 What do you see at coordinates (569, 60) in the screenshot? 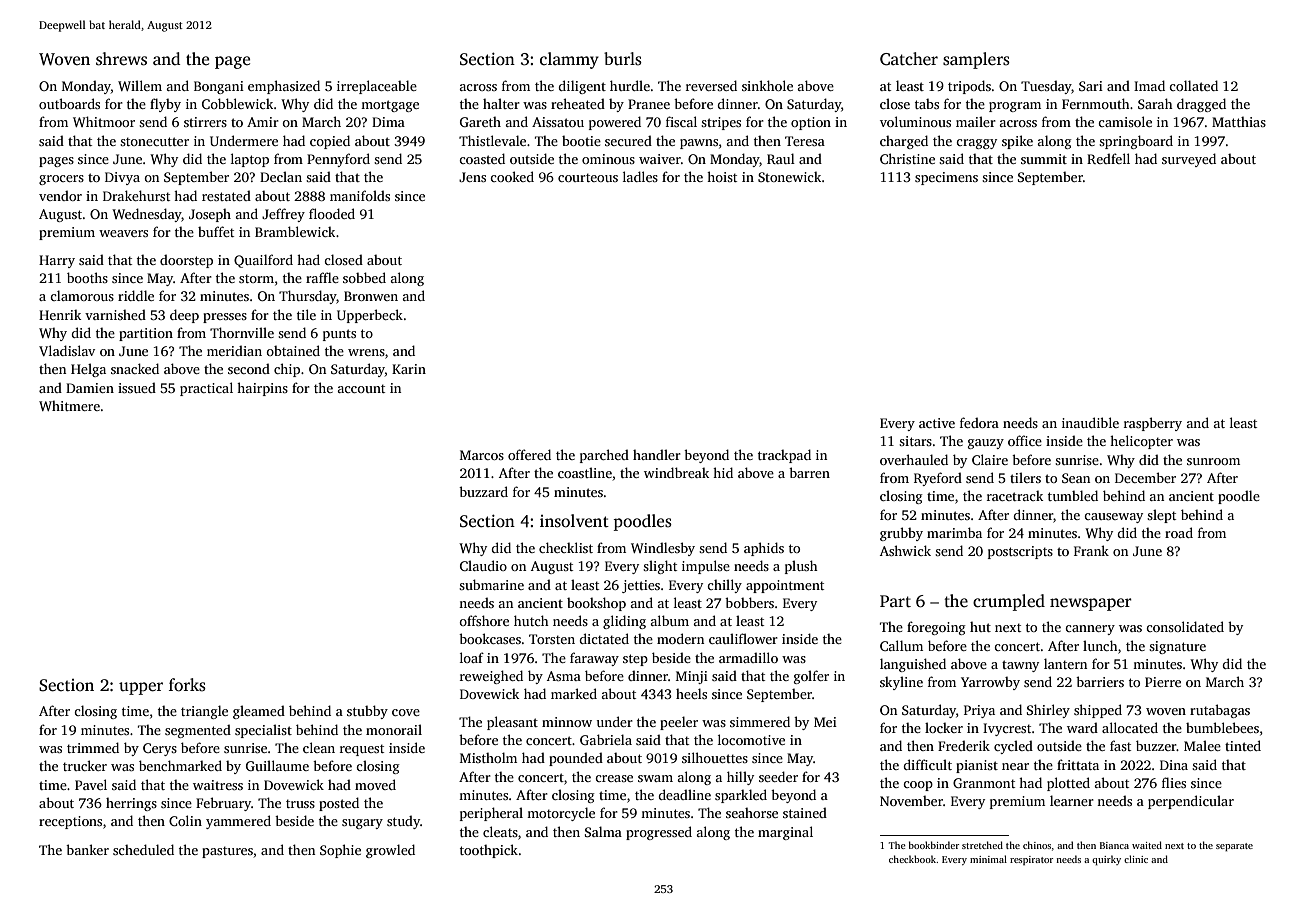
I see `clammy` at bounding box center [569, 60].
